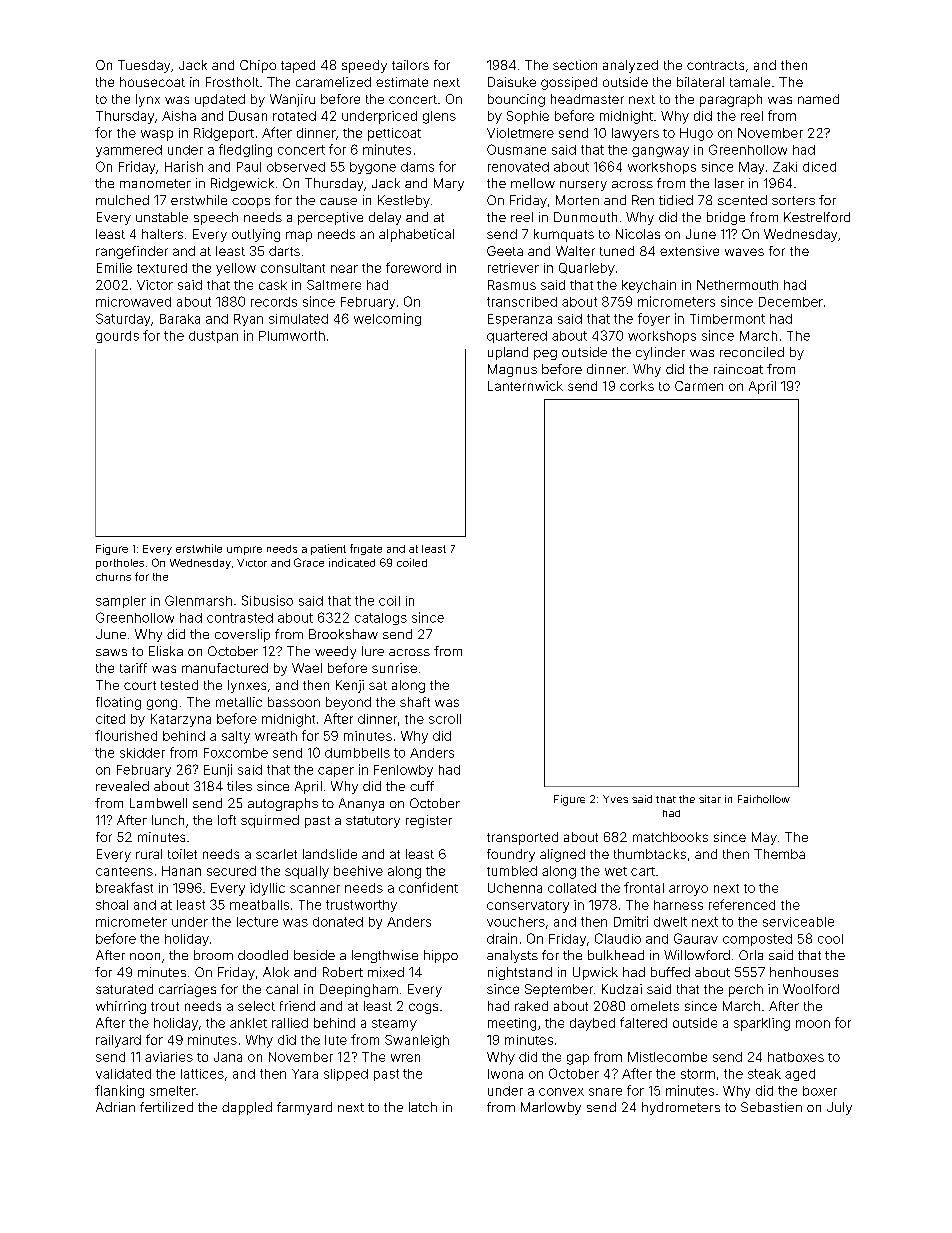 This image has width=952, height=1233. What do you see at coordinates (381, 619) in the image?
I see `catalogs` at bounding box center [381, 619].
